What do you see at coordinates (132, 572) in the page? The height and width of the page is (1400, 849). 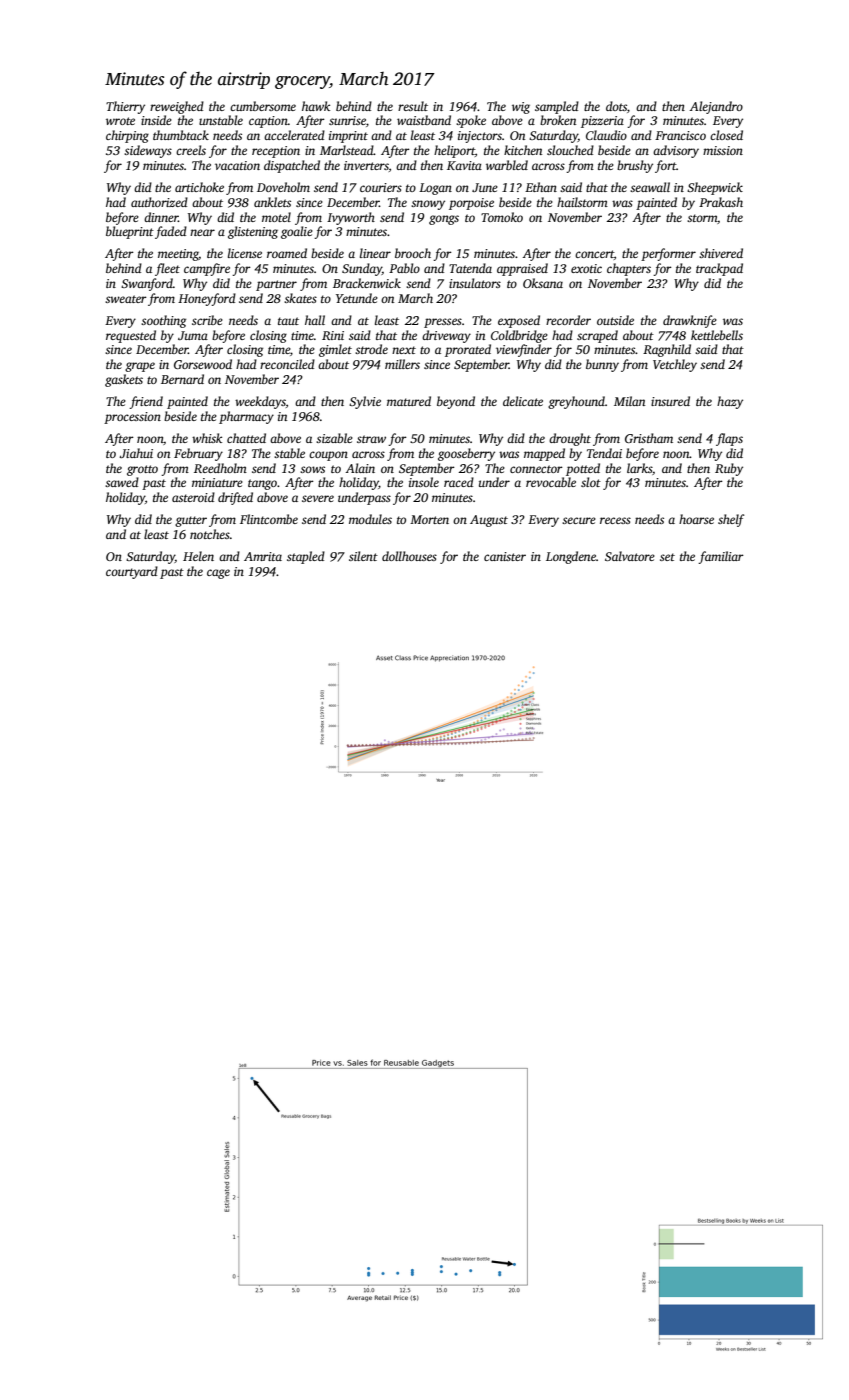 I see `courtyard` at bounding box center [132, 572].
